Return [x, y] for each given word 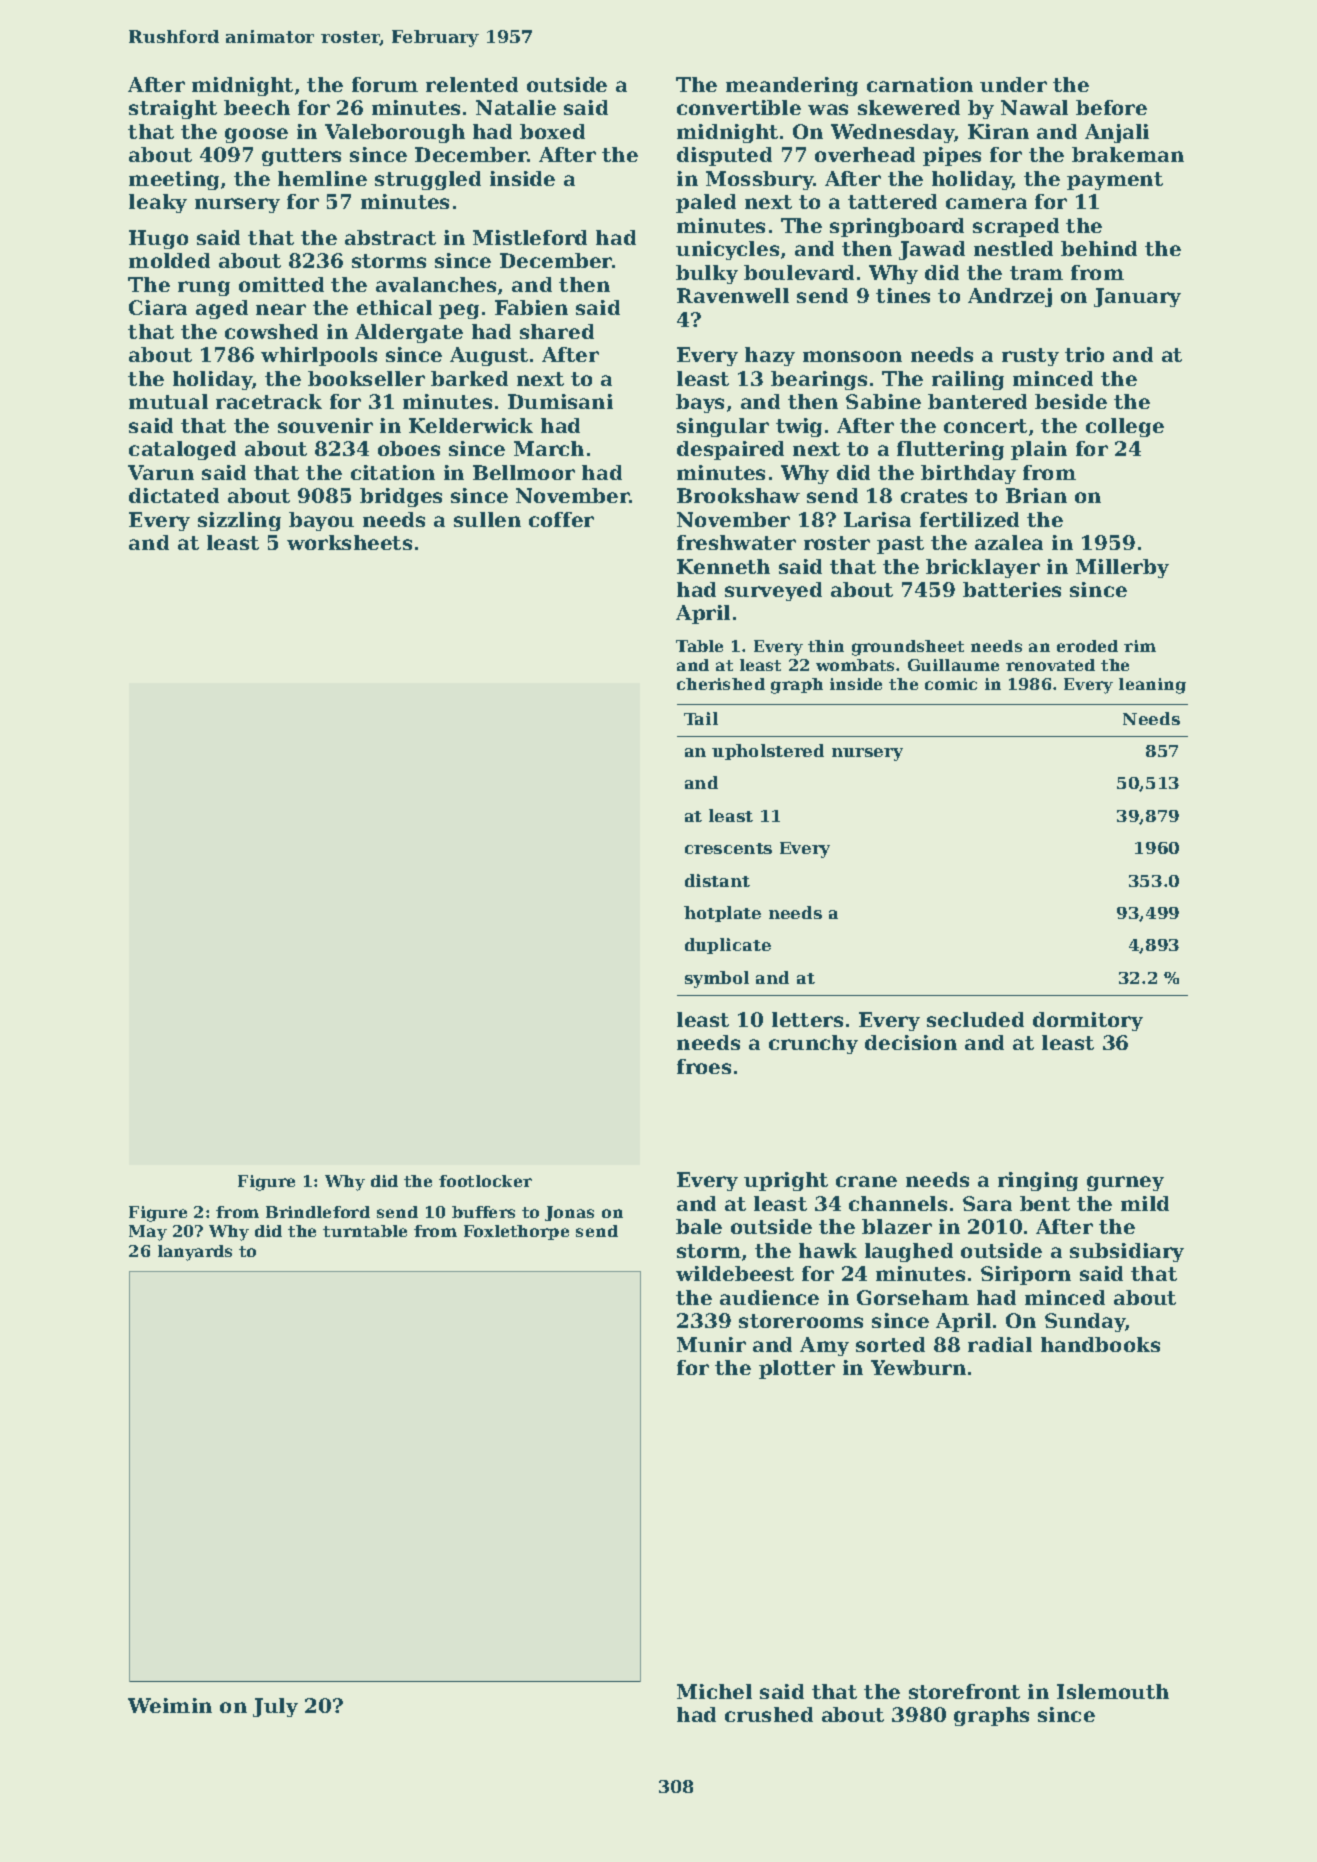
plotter [797, 1369]
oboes [409, 448]
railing [968, 380]
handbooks [1100, 1344]
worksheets [349, 542]
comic [951, 684]
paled [706, 203]
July [275, 1707]
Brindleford [318, 1212]
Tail [701, 718]
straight [173, 109]
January [1137, 297]
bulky [707, 274]
